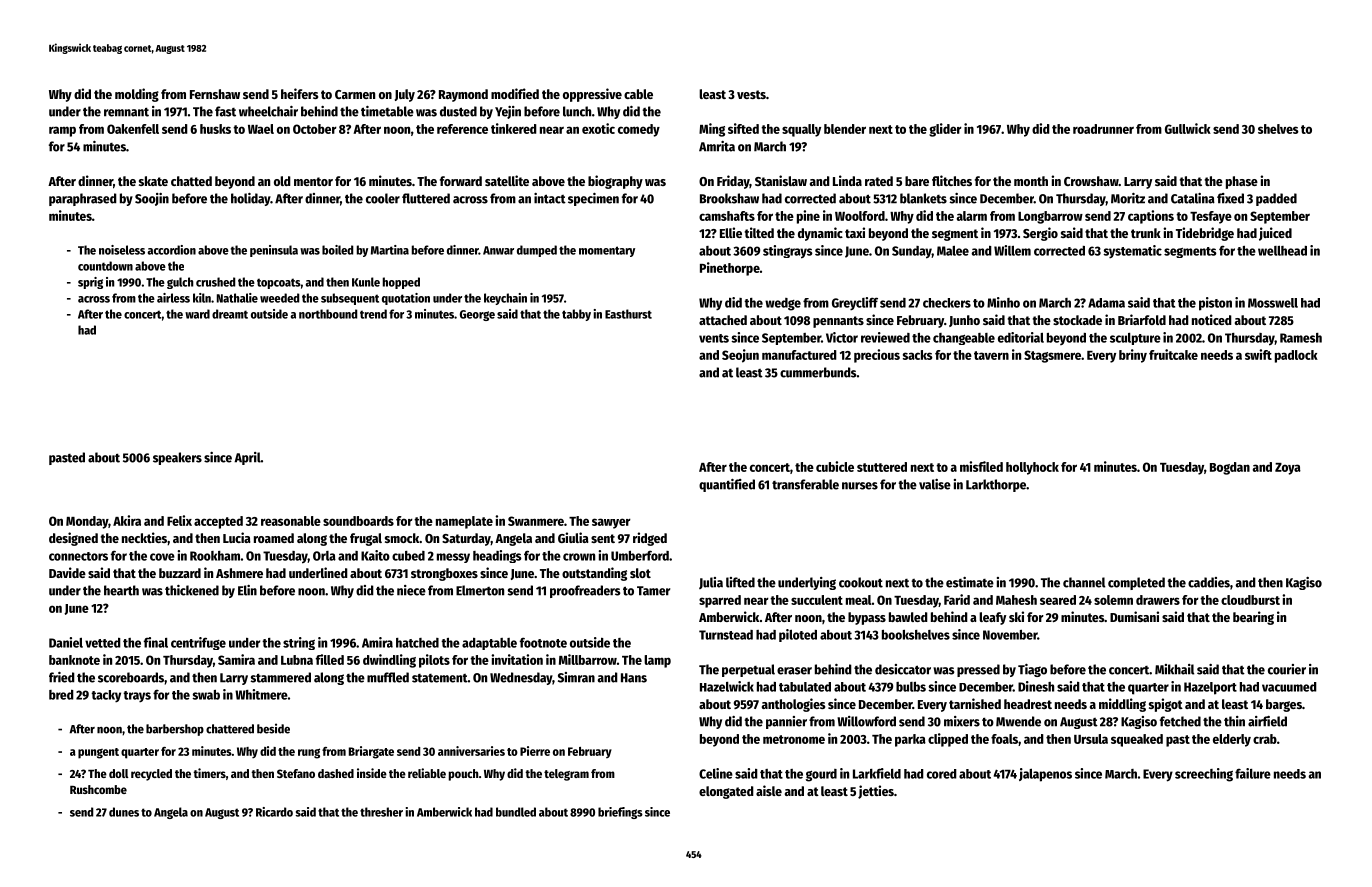 This screenshot has height=887, width=1372. Describe the element at coordinates (740, 356) in the screenshot. I see `Seojun` at that location.
